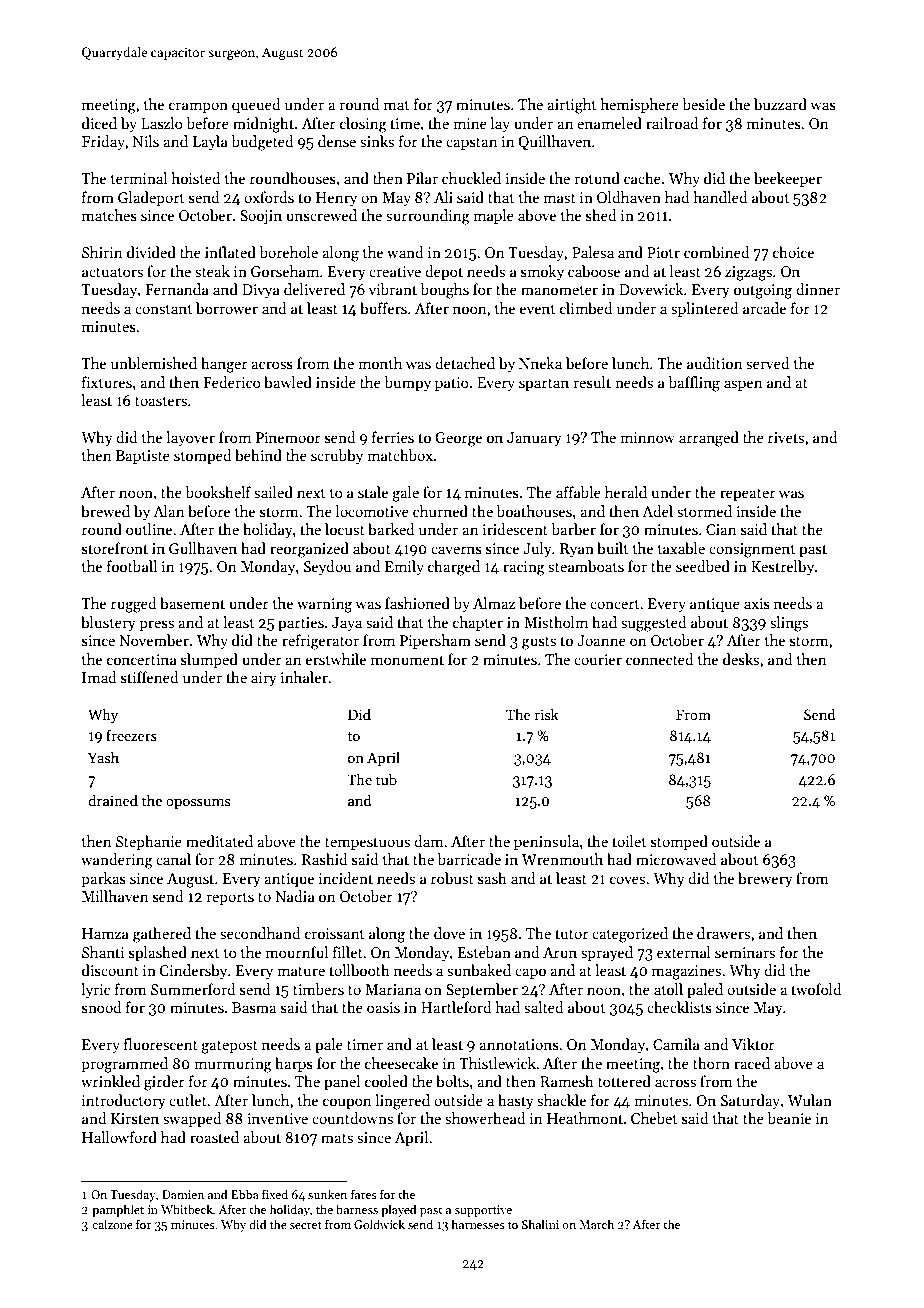 The width and height of the document is (924, 1308). I want to click on brewed, so click(105, 511).
